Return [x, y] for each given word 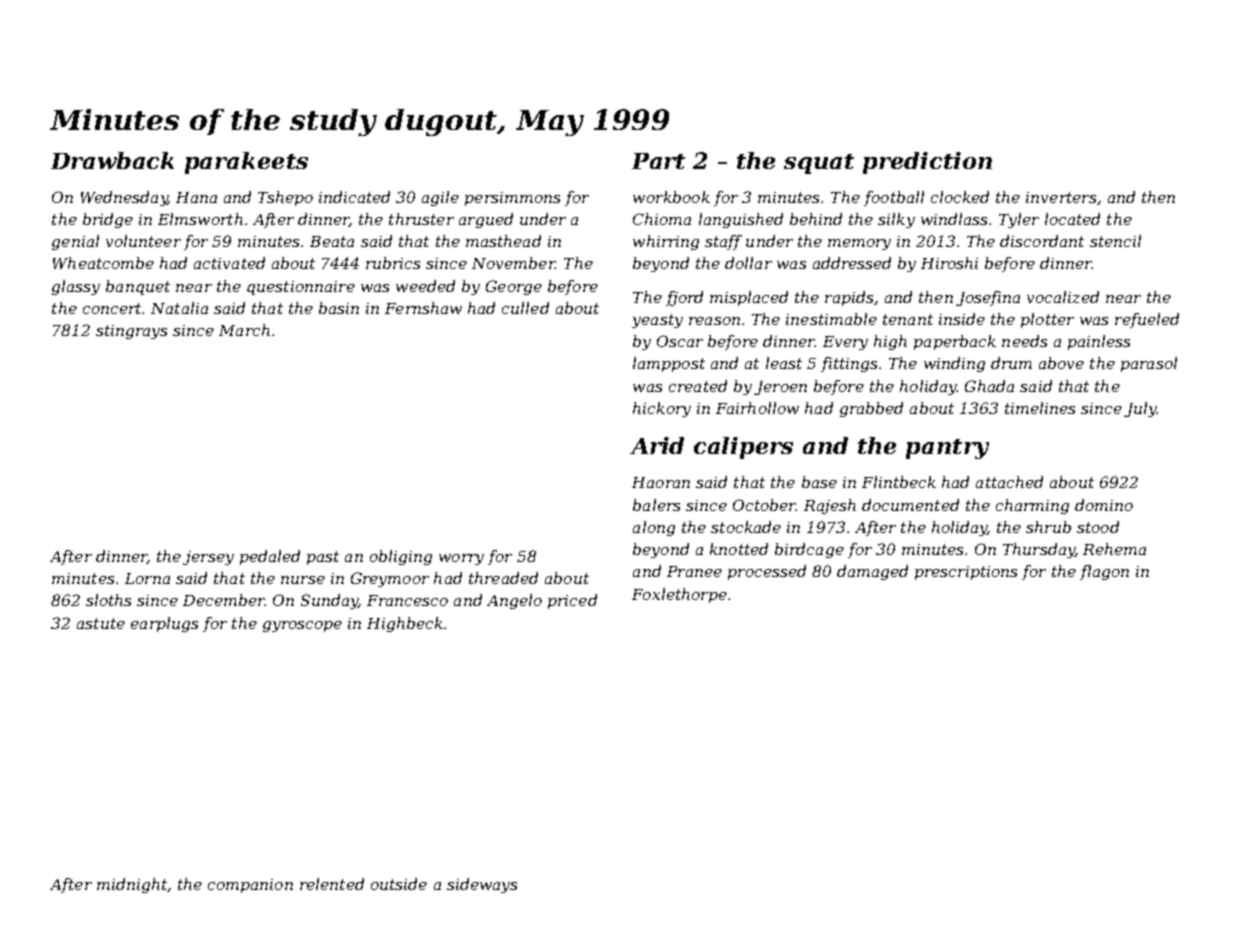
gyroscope [302, 626]
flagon [1104, 572]
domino [1104, 505]
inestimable [831, 319]
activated [229, 263]
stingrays [131, 332]
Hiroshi [949, 263]
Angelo [514, 601]
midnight [132, 885]
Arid [657, 445]
